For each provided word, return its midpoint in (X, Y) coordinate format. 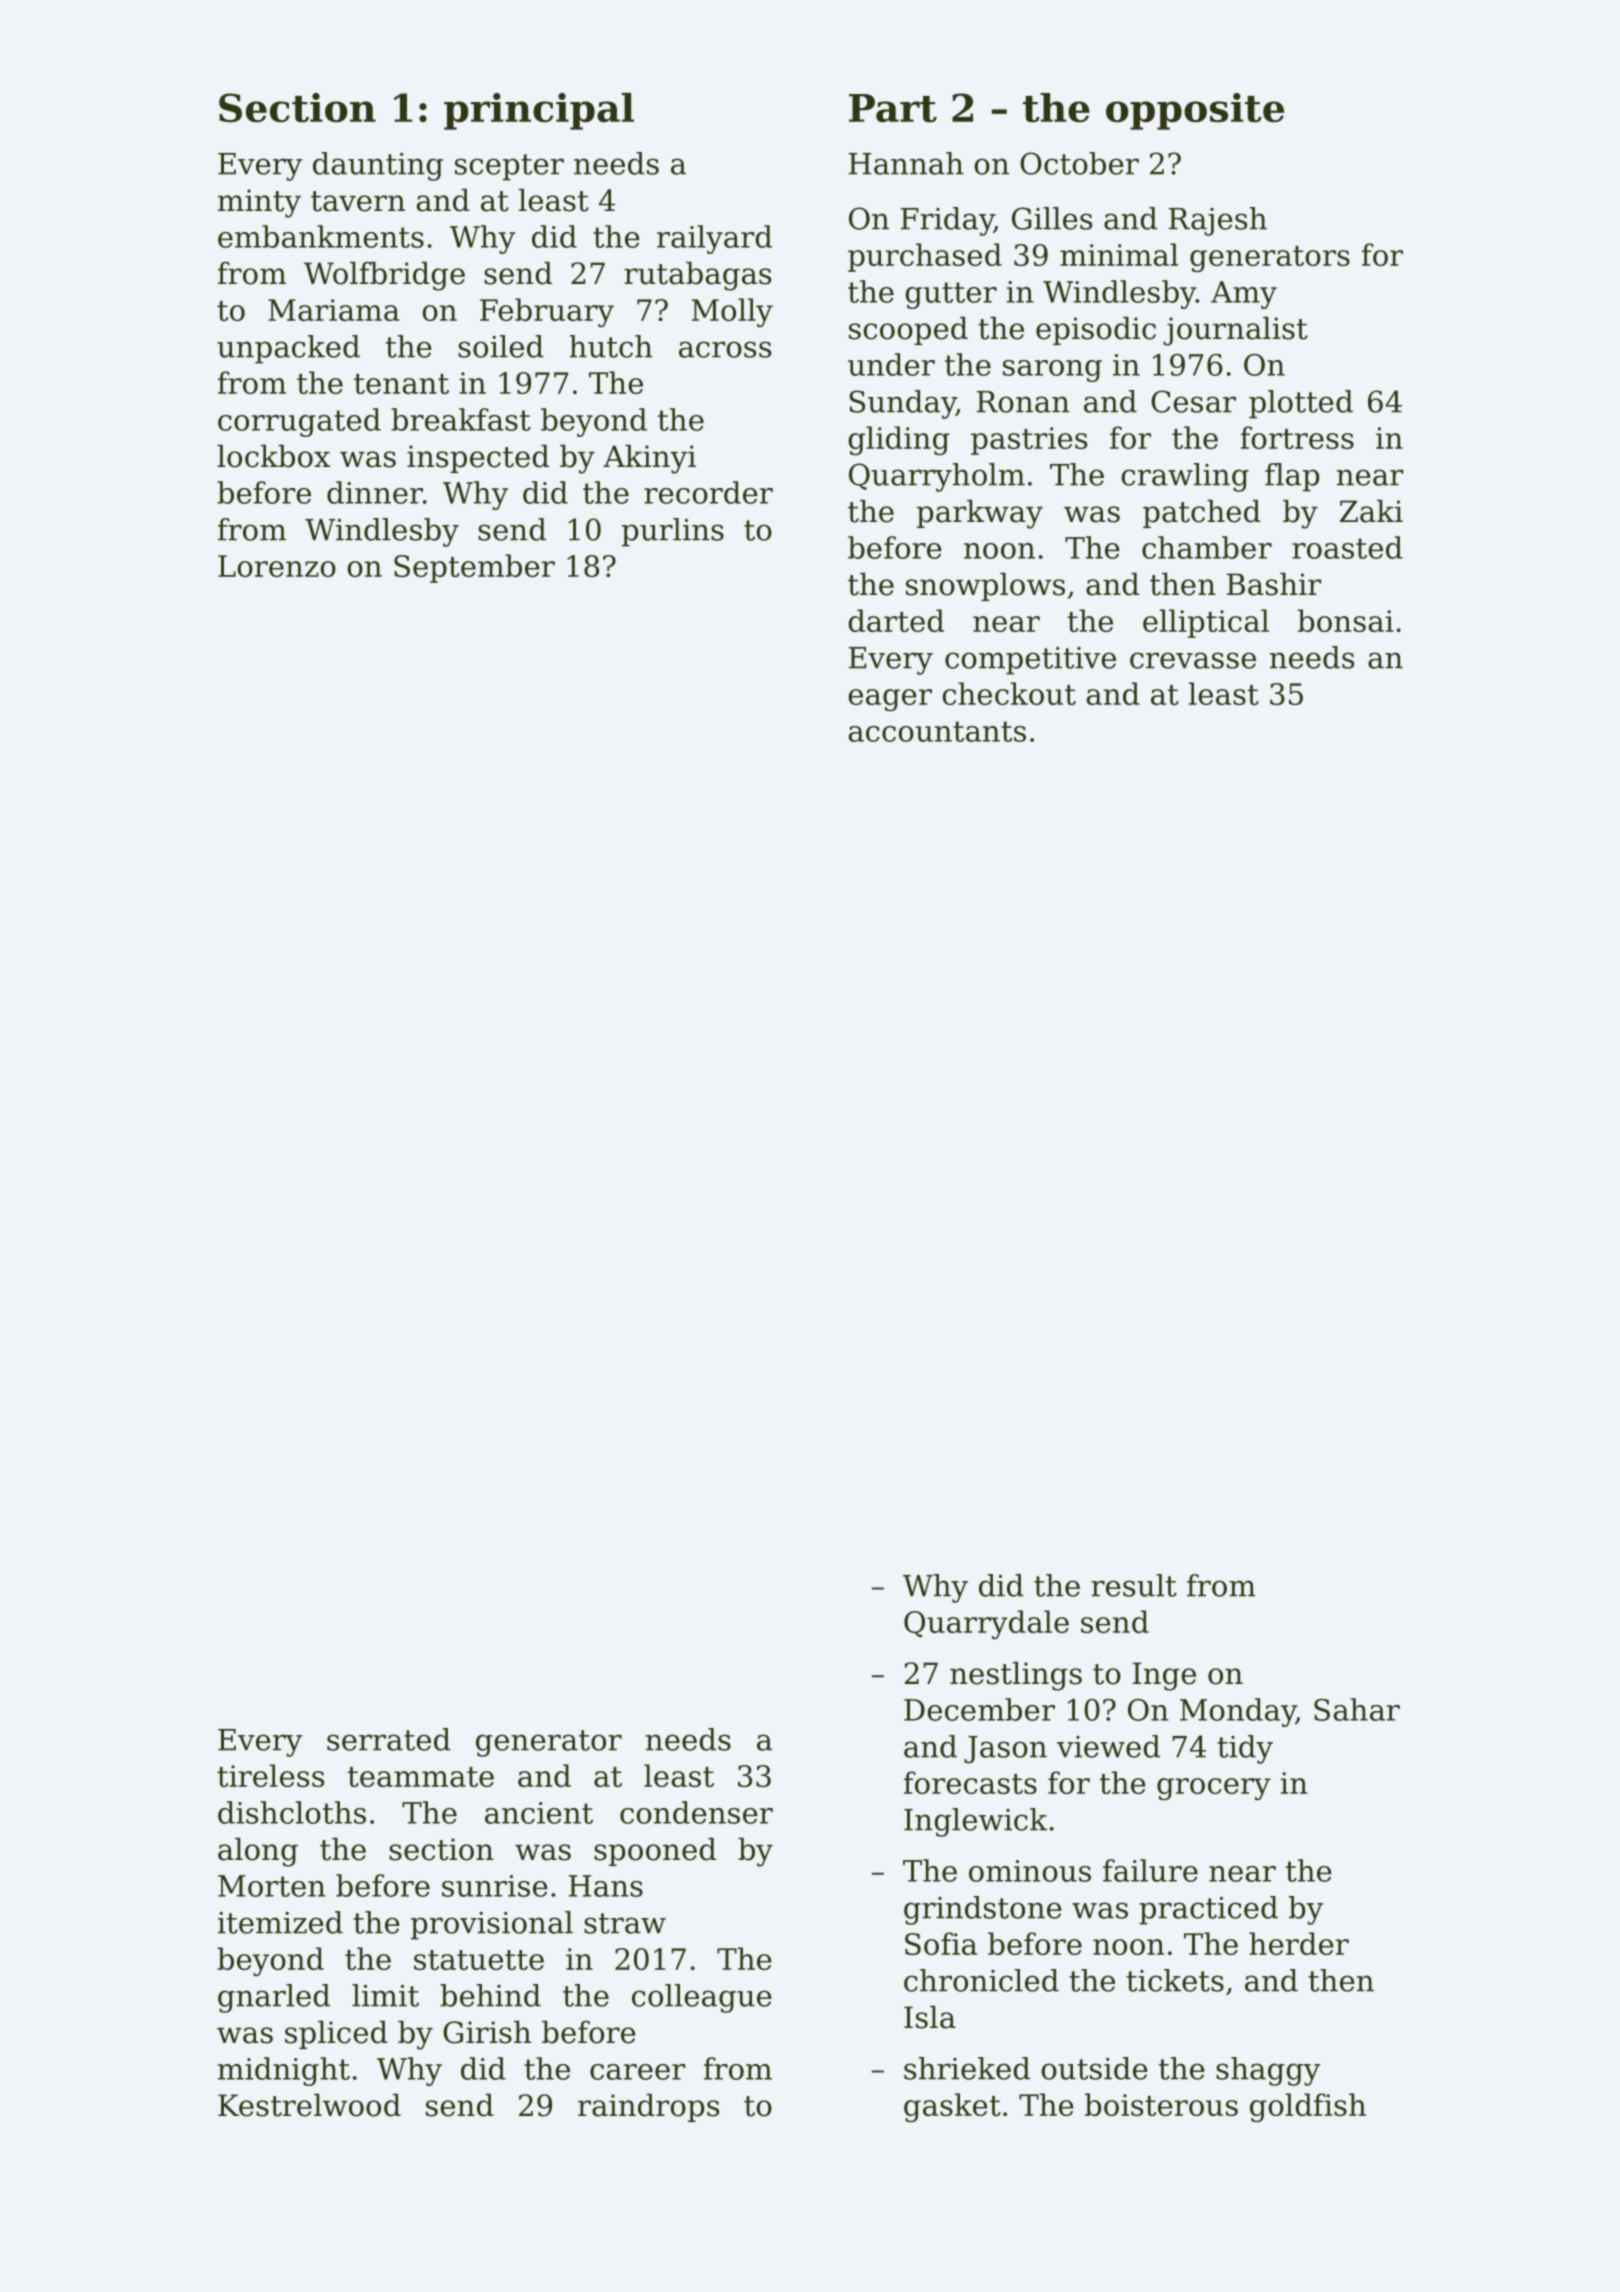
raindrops (648, 2108)
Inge (1164, 1676)
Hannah (906, 163)
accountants (937, 731)
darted (896, 620)
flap (1292, 477)
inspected (478, 459)
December (979, 1709)
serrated (389, 1739)
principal (539, 111)
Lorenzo (277, 566)
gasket (952, 2107)
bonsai (1346, 620)
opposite (1195, 111)
